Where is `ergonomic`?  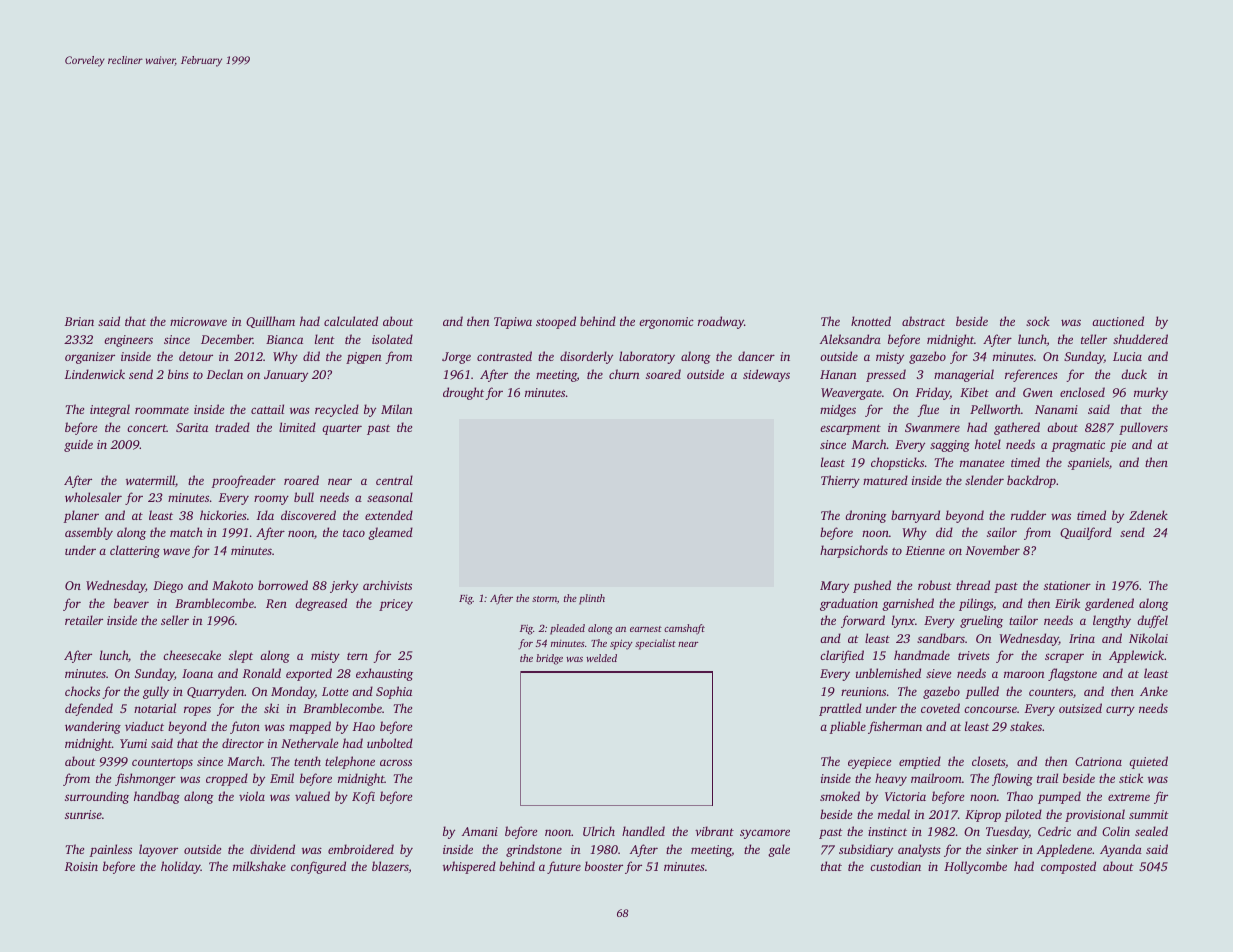
ergonomic is located at coordinates (666, 323).
